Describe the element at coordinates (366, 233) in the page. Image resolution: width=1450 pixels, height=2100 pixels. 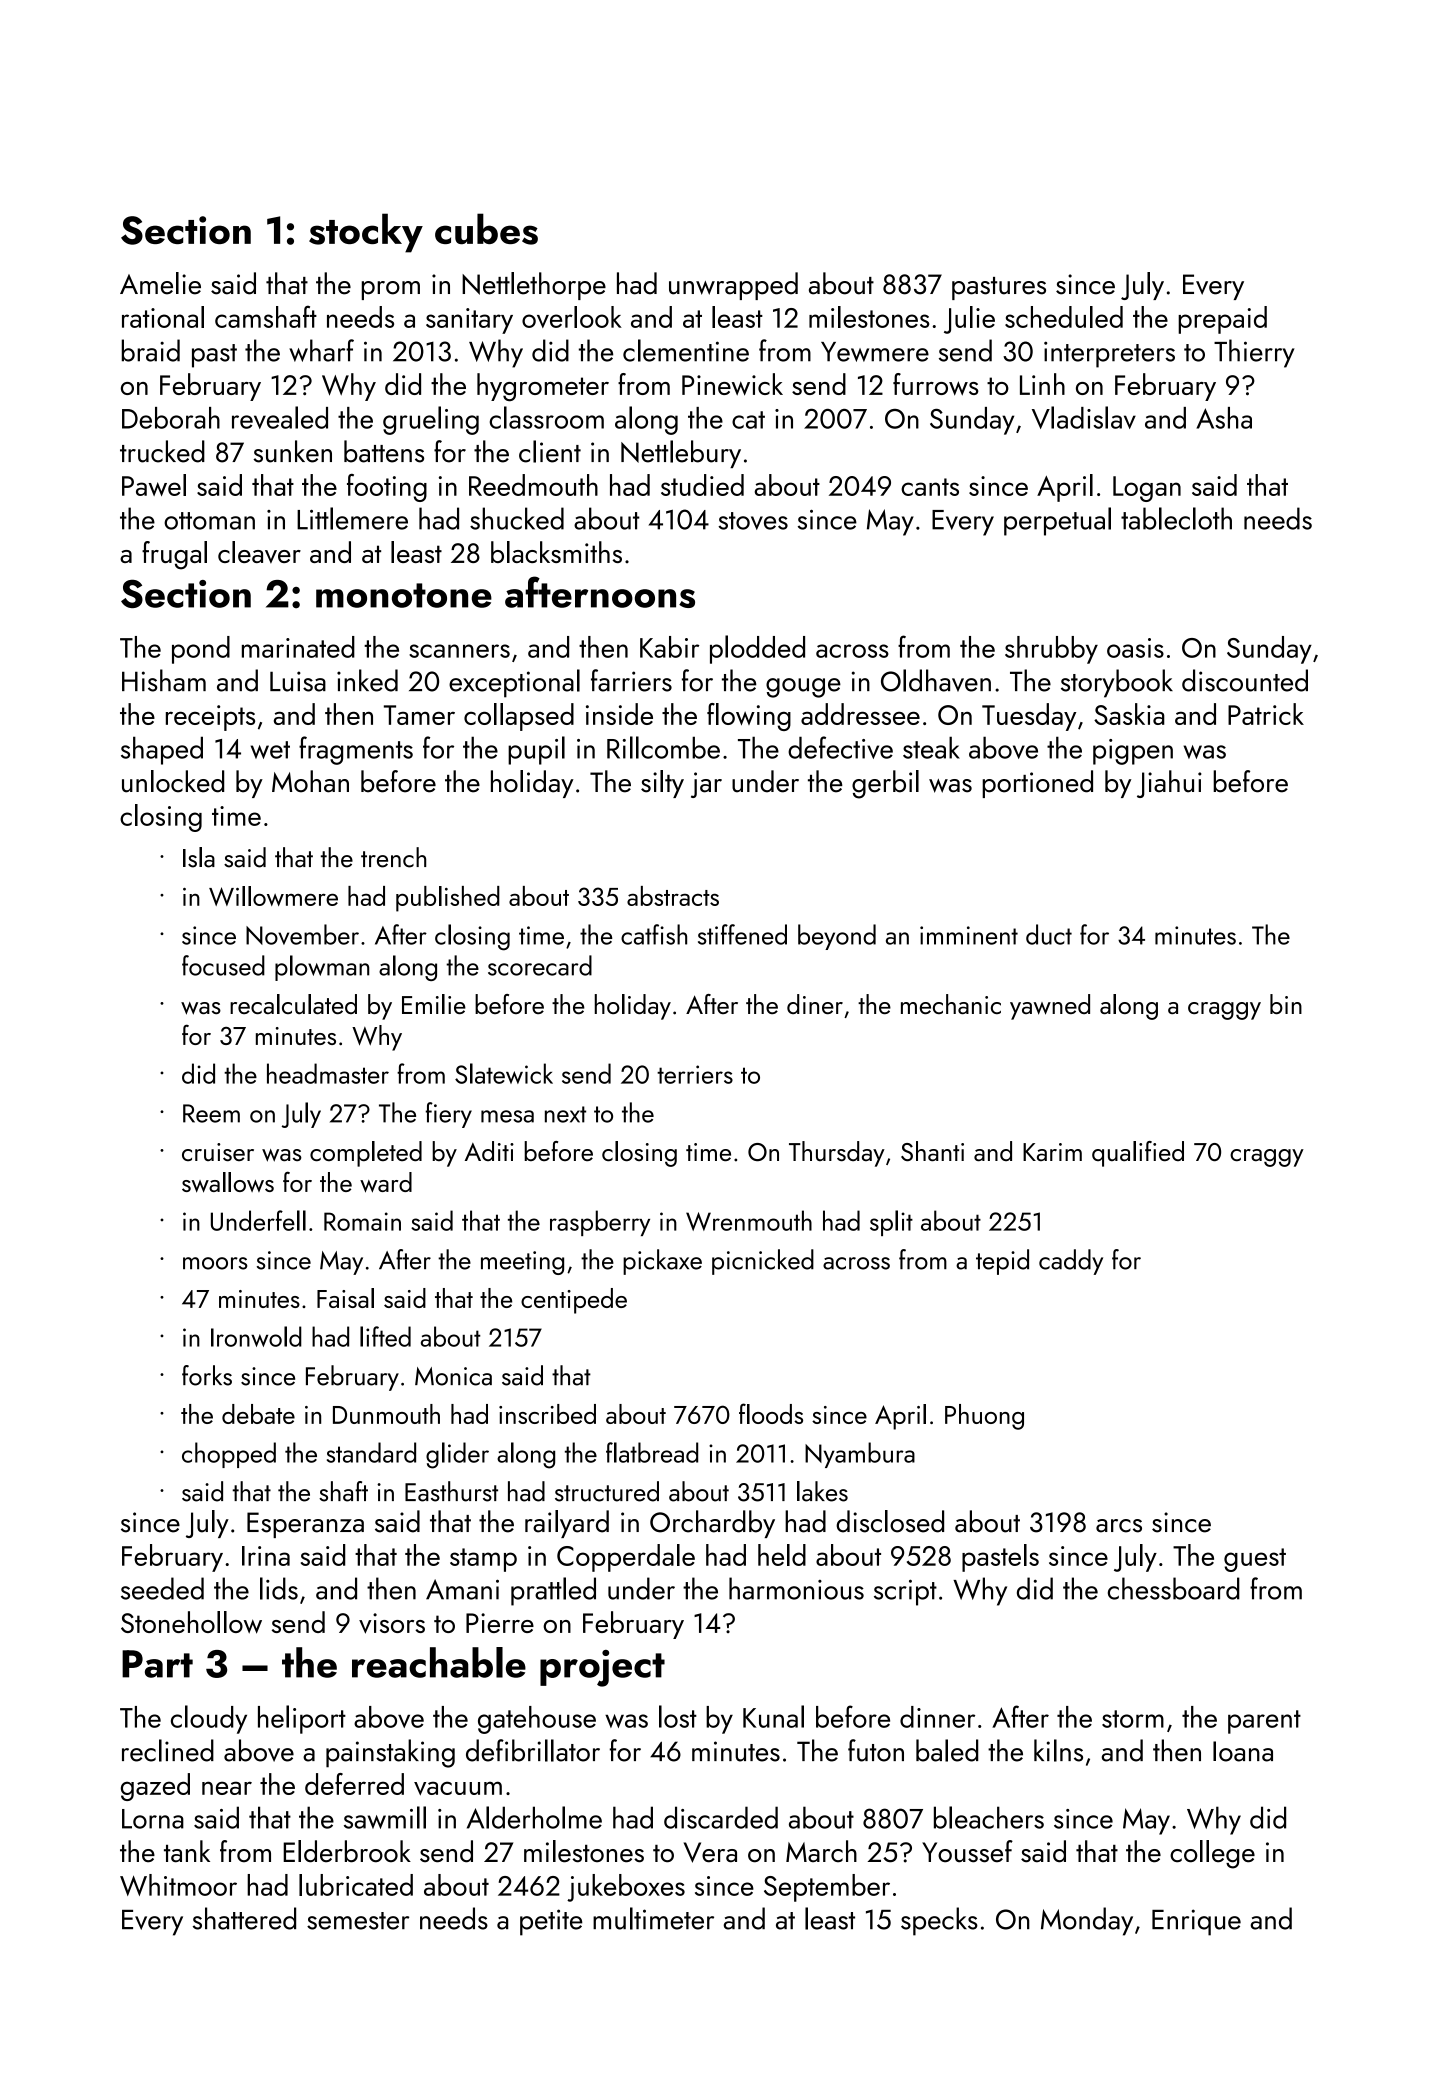
I see `stocky` at that location.
